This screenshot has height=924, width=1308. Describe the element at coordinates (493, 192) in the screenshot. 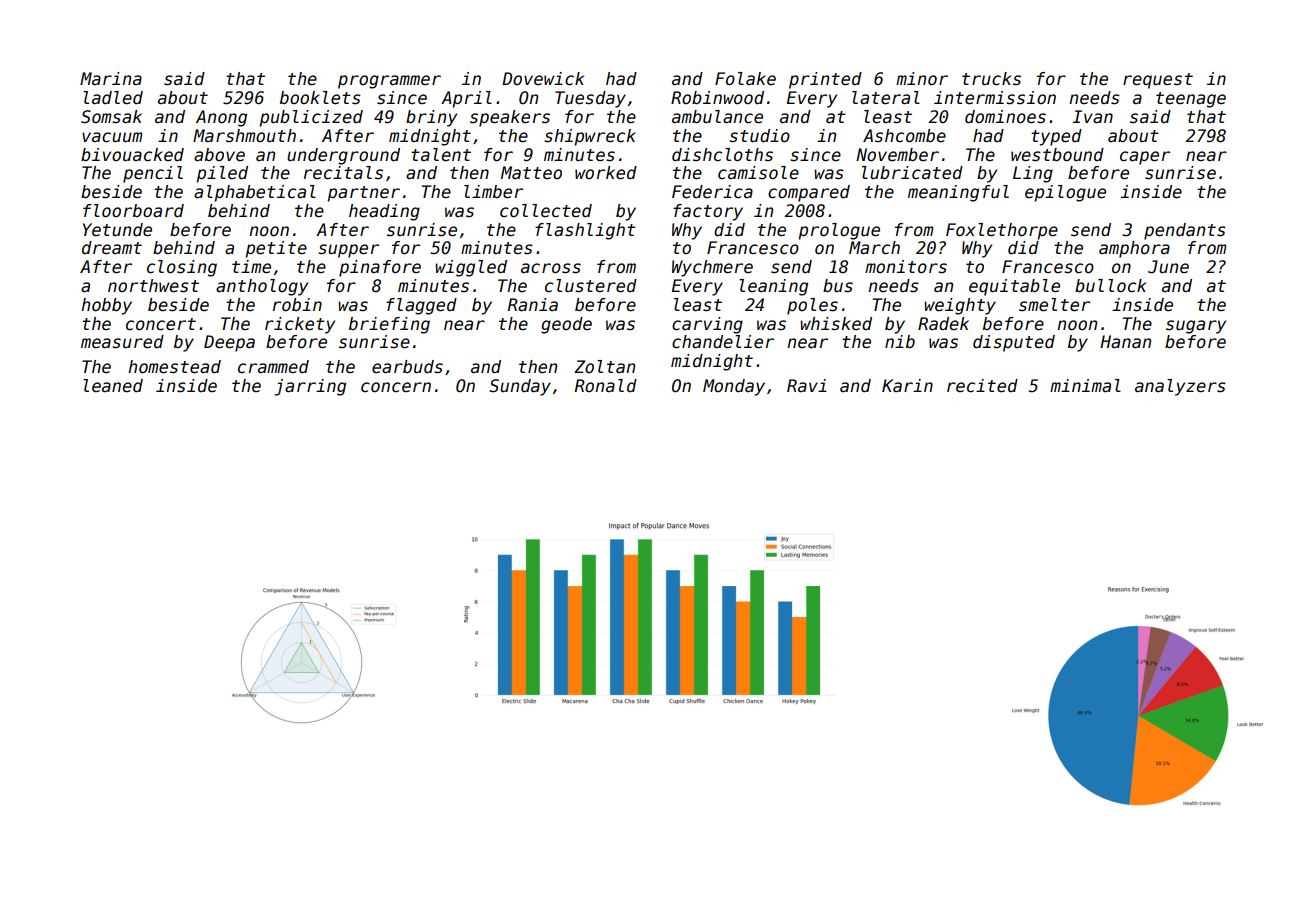

I see `limber` at that location.
